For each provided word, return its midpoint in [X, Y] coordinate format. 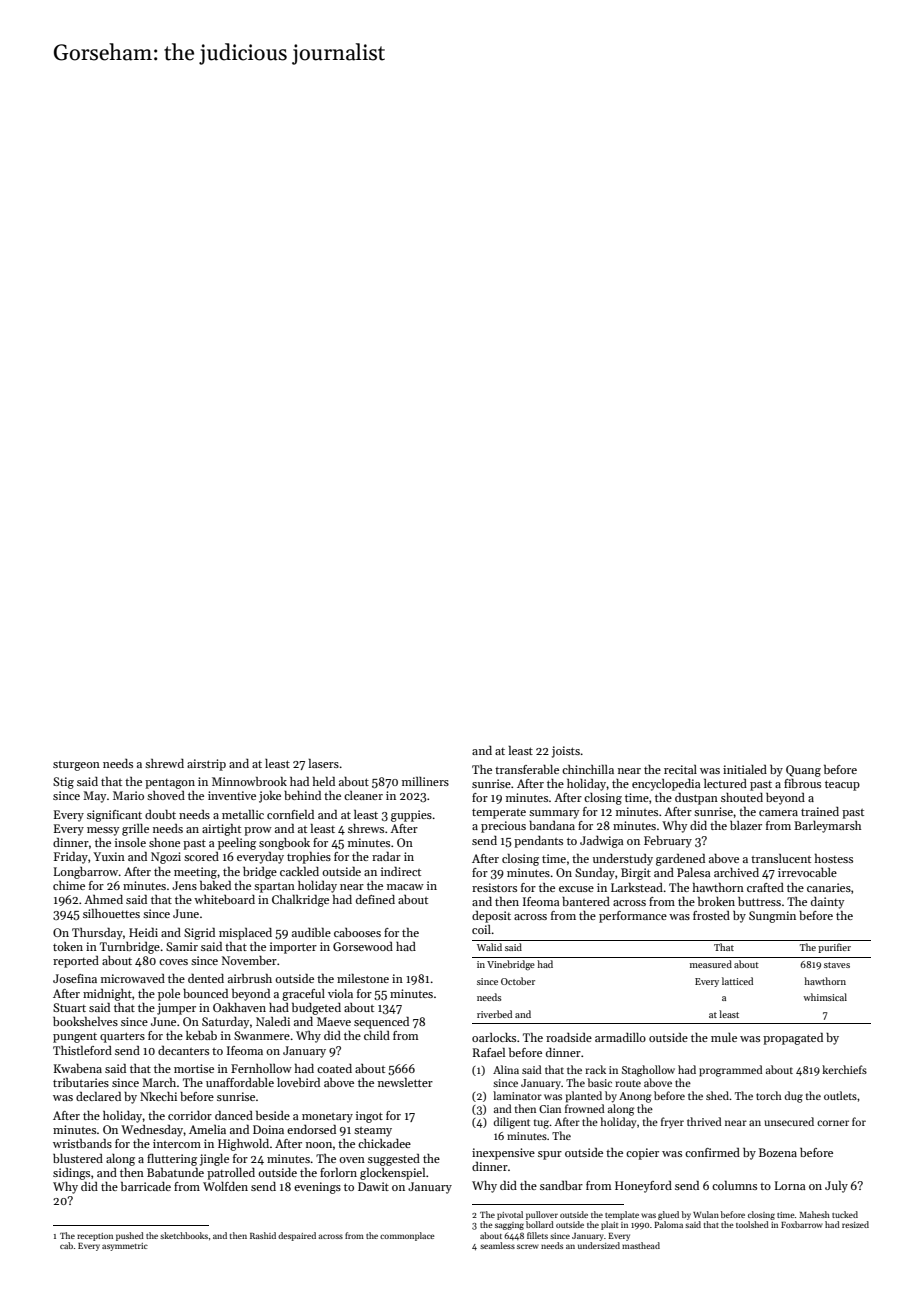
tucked [845, 1214]
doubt [160, 814]
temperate [499, 814]
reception [95, 1237]
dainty [827, 903]
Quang [803, 771]
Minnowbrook [249, 781]
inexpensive [503, 1154]
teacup [842, 785]
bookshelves [85, 1021]
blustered [78, 1158]
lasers [324, 763]
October [518, 981]
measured [711, 964]
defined [375, 899]
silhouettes [111, 913]
